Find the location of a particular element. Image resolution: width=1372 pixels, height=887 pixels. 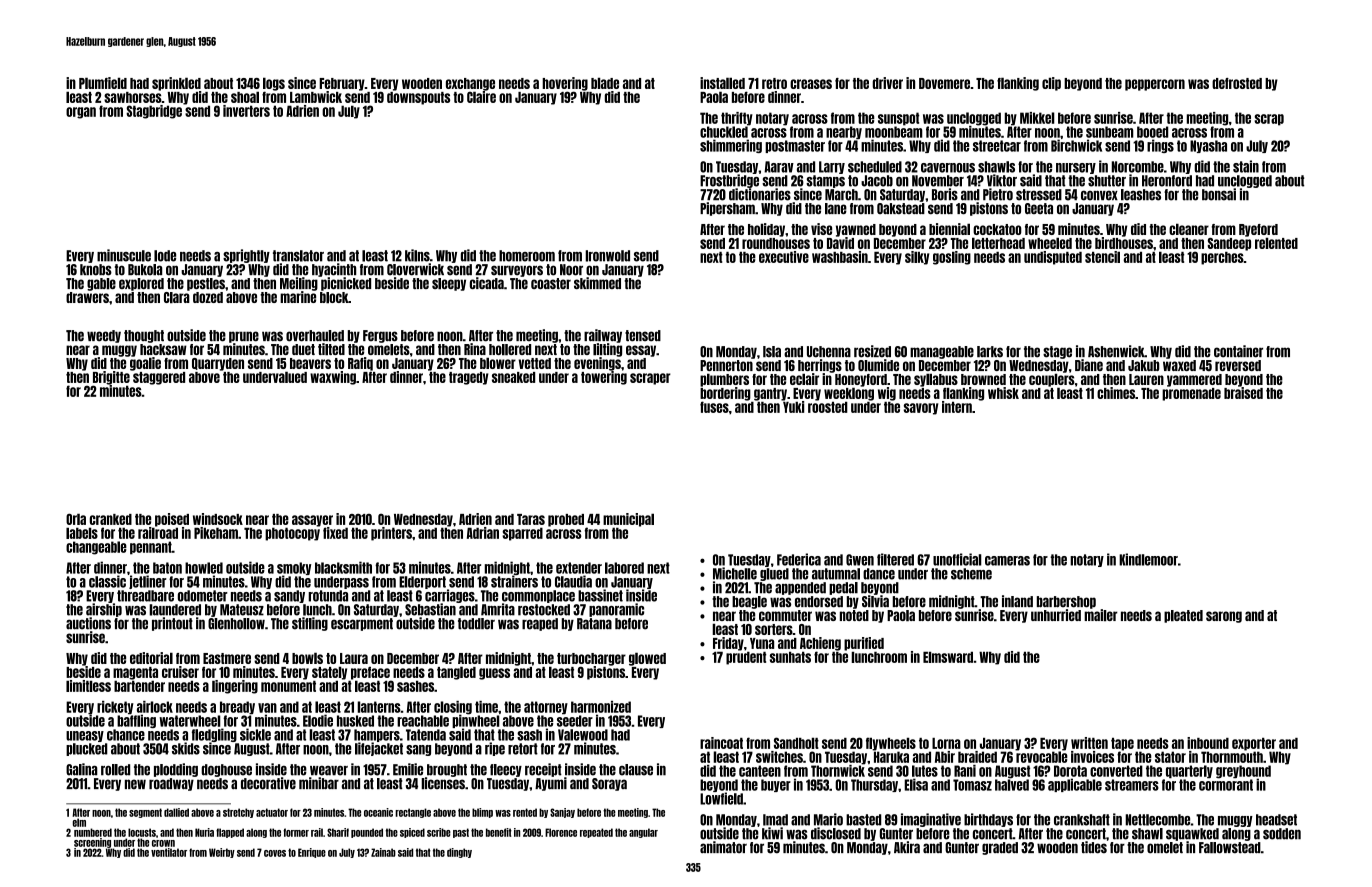

Zainab is located at coordinates (383, 852).
